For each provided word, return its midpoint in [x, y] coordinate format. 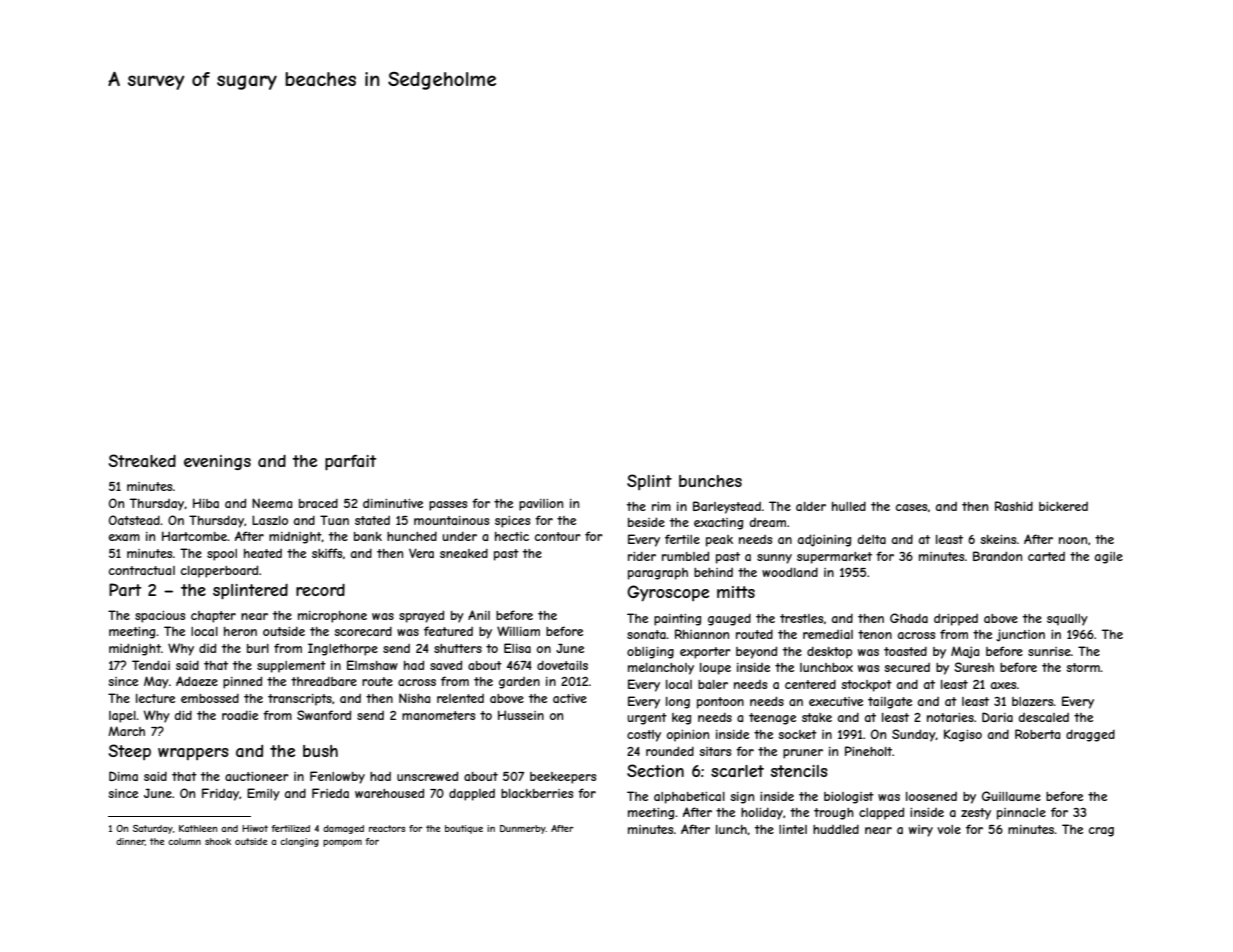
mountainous [451, 520]
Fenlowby [337, 777]
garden [519, 683]
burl [258, 648]
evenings [217, 462]
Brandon [997, 556]
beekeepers [563, 778]
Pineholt [869, 751]
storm [1083, 667]
